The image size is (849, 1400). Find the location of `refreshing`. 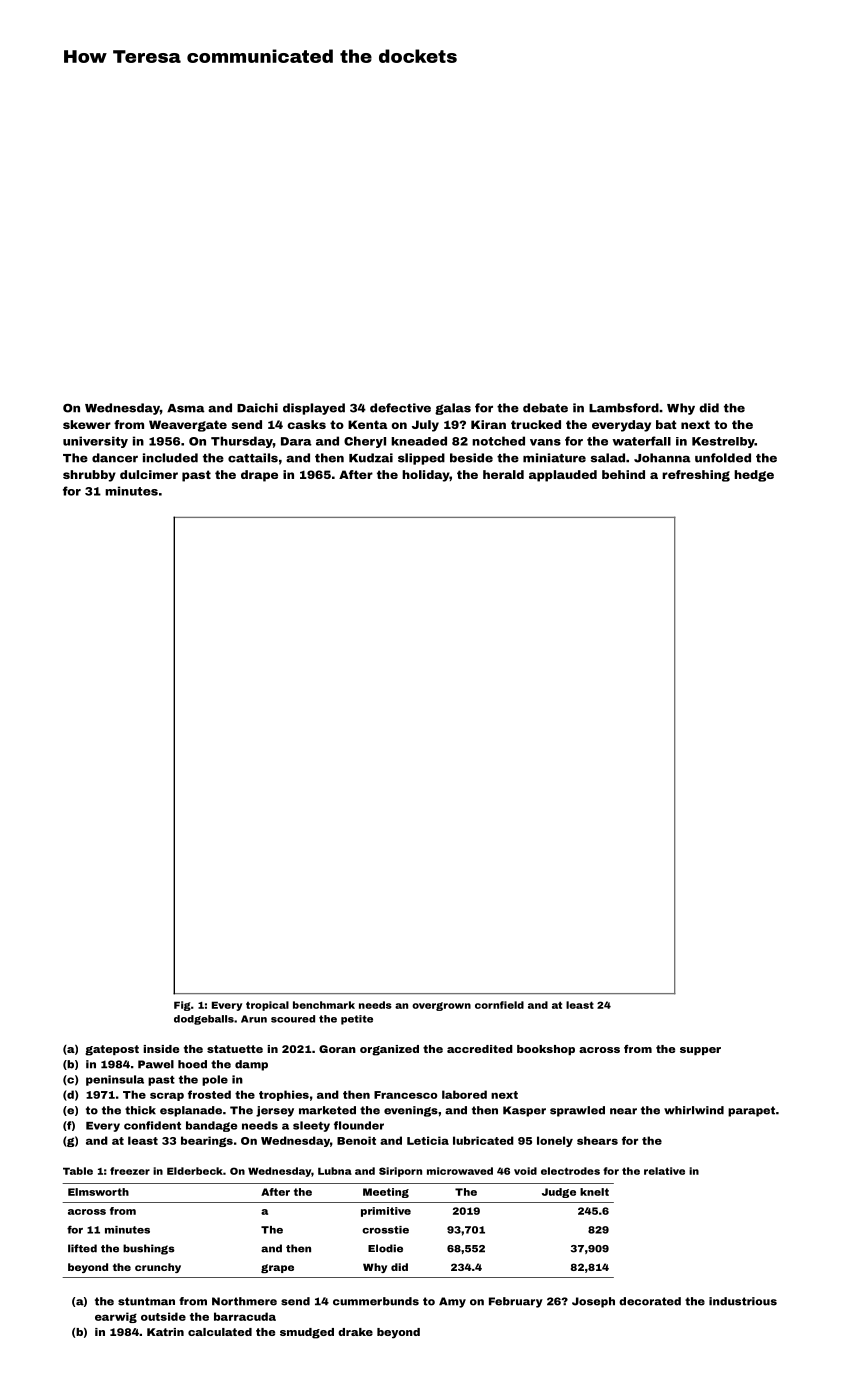

refreshing is located at coordinates (696, 476).
